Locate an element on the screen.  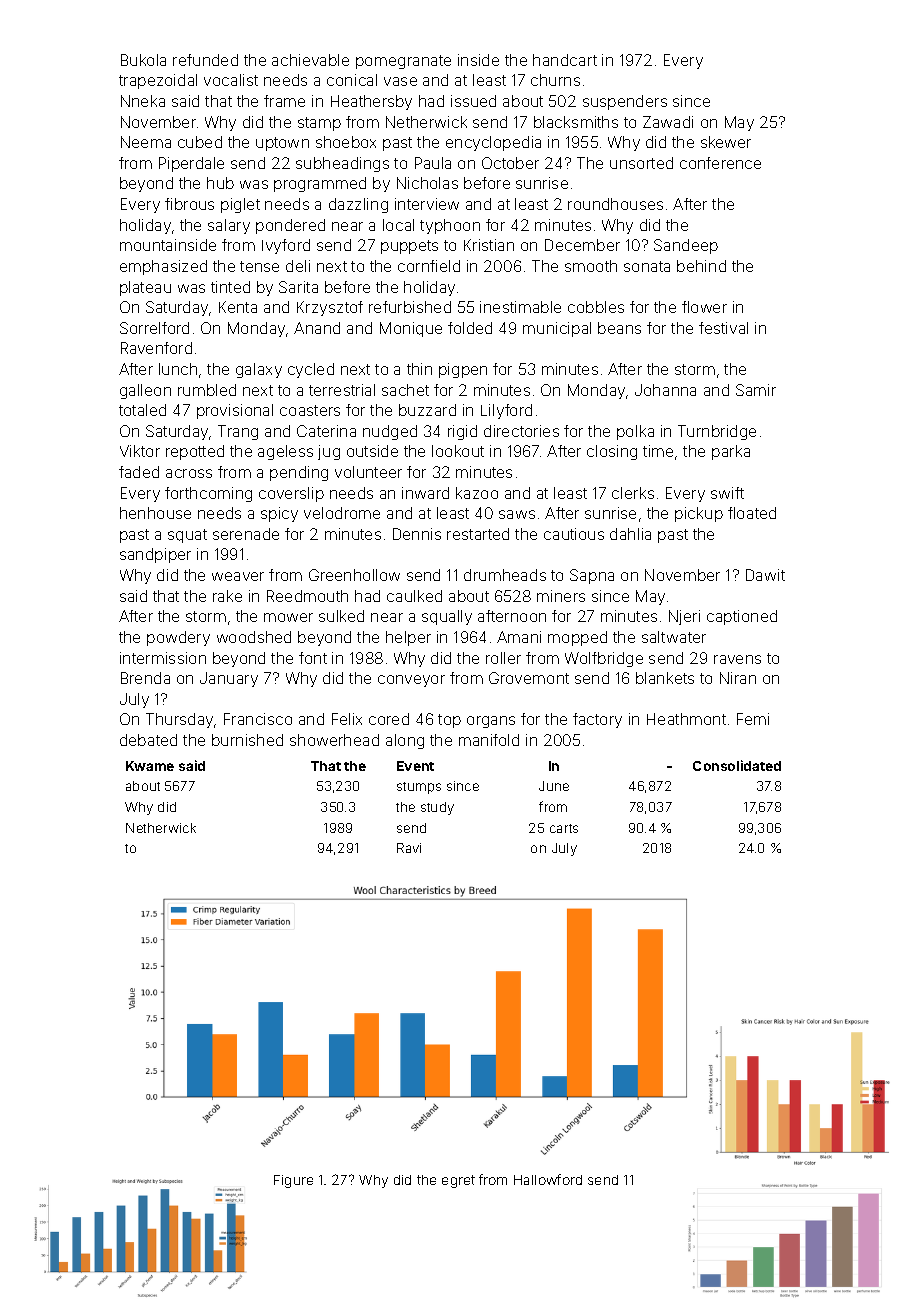
Turnbridge is located at coordinates (717, 432).
